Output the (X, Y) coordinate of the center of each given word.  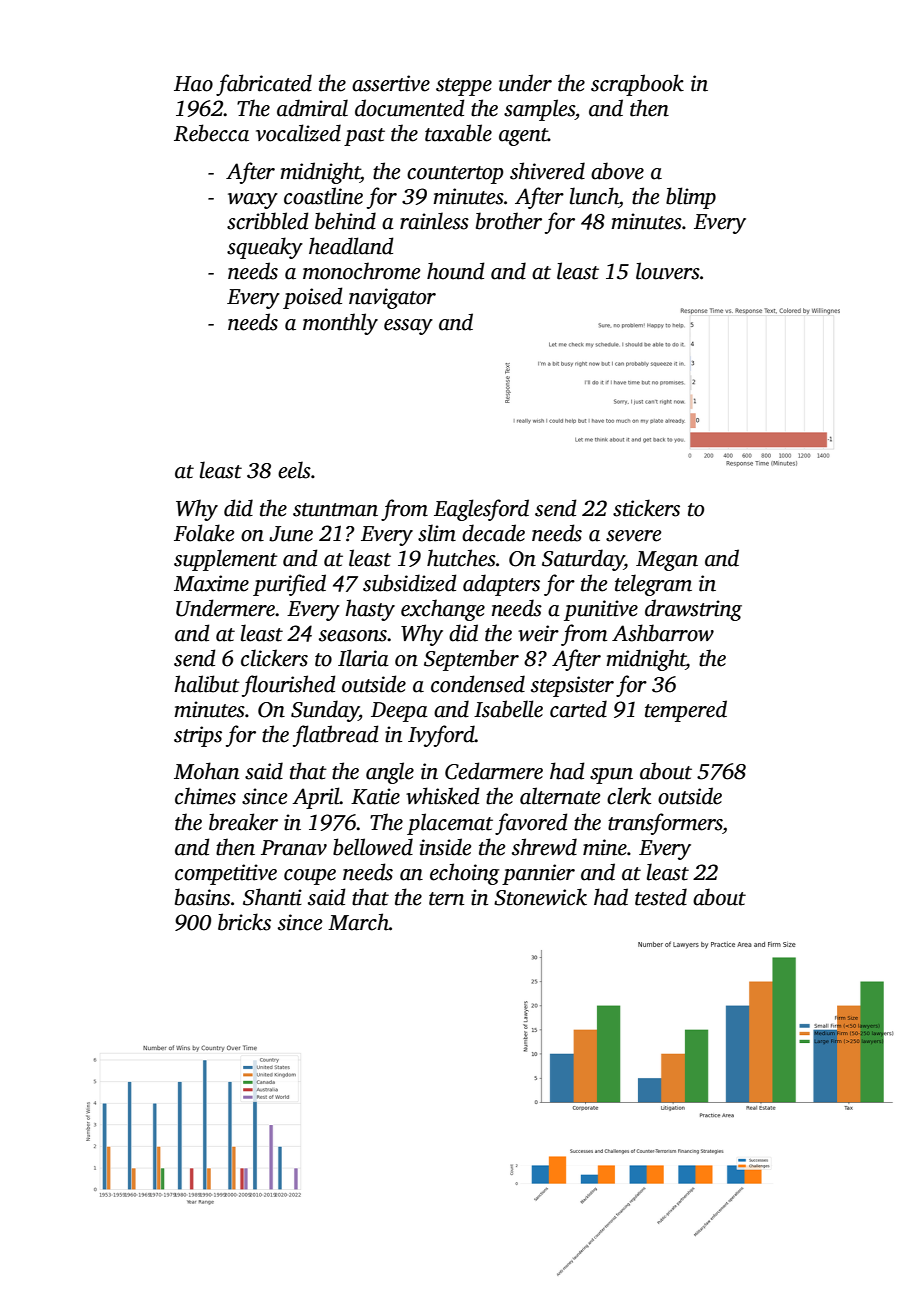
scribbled (268, 221)
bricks (244, 922)
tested (661, 897)
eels (294, 470)
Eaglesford (481, 510)
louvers (668, 271)
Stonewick (540, 897)
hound (456, 271)
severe (633, 536)
